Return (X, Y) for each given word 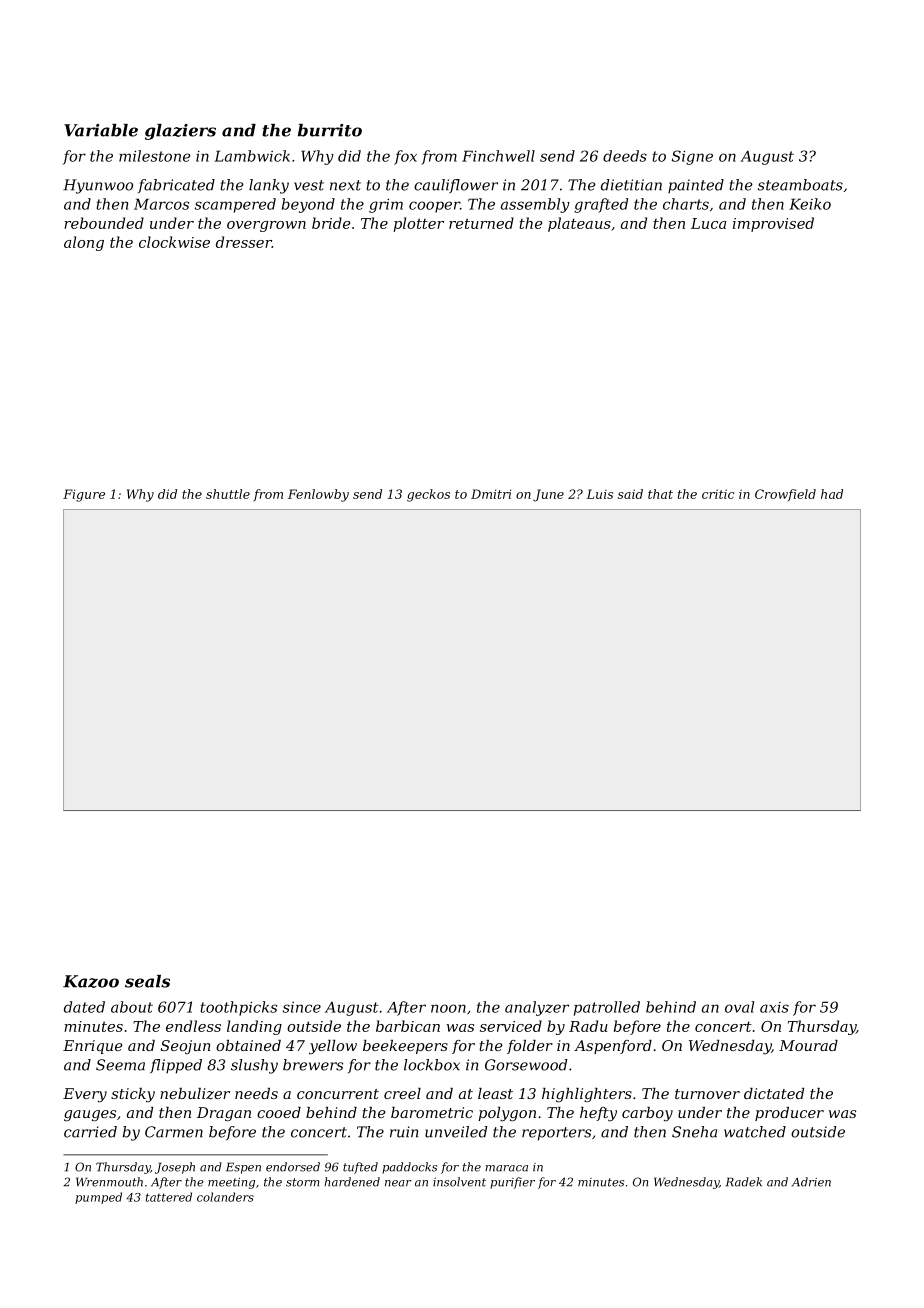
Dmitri (491, 494)
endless (193, 1026)
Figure (84, 495)
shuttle (228, 494)
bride (331, 223)
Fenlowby (318, 495)
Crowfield (785, 495)
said (630, 494)
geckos (428, 495)
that (660, 494)
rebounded (104, 223)
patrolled (607, 1008)
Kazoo (91, 981)
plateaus (579, 224)
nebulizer (195, 1094)
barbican (408, 1026)
